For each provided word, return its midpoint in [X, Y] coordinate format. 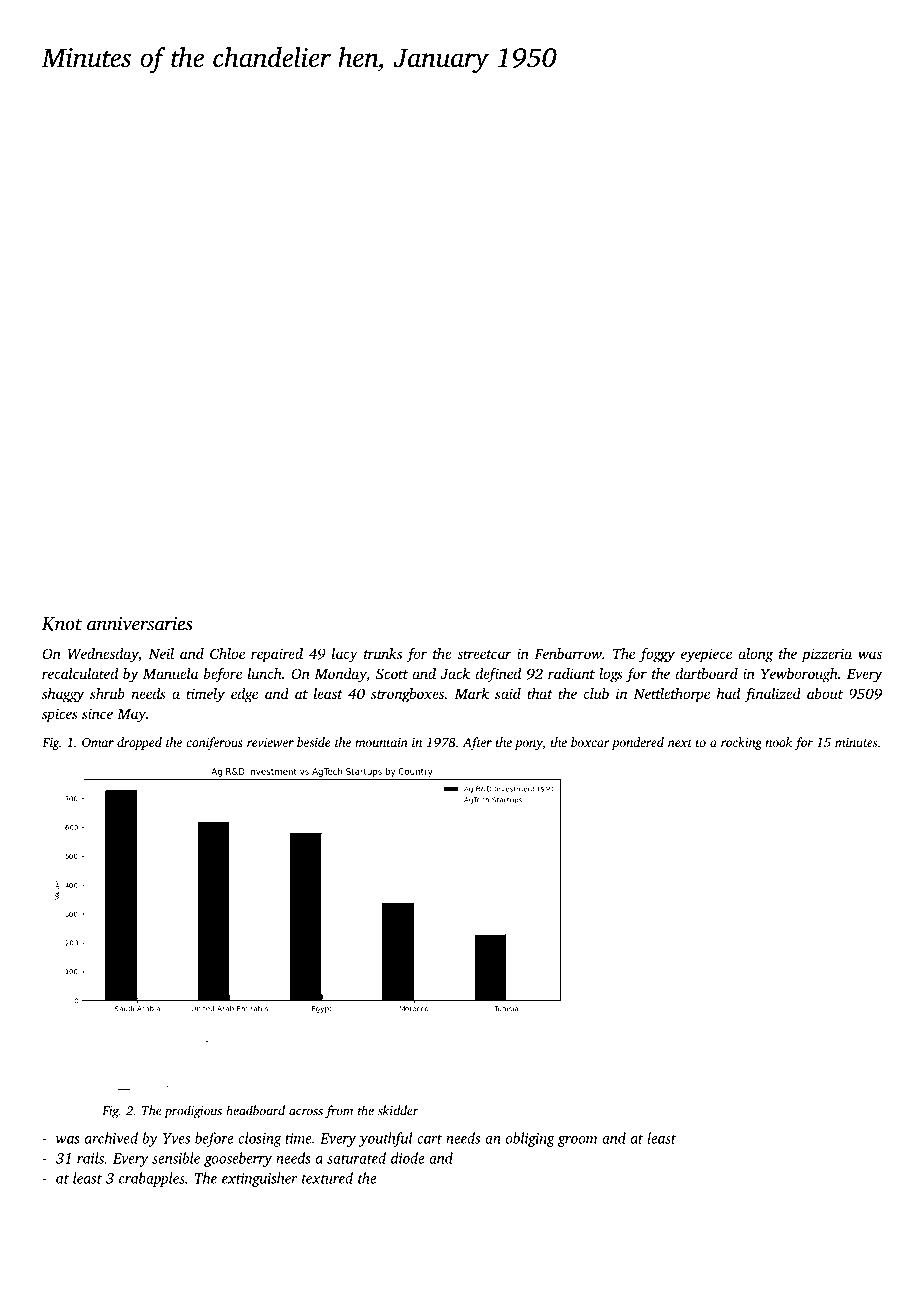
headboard [255, 1110]
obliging [530, 1139]
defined [498, 675]
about [825, 693]
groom [577, 1141]
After [477, 743]
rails [90, 1158]
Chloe [227, 653]
